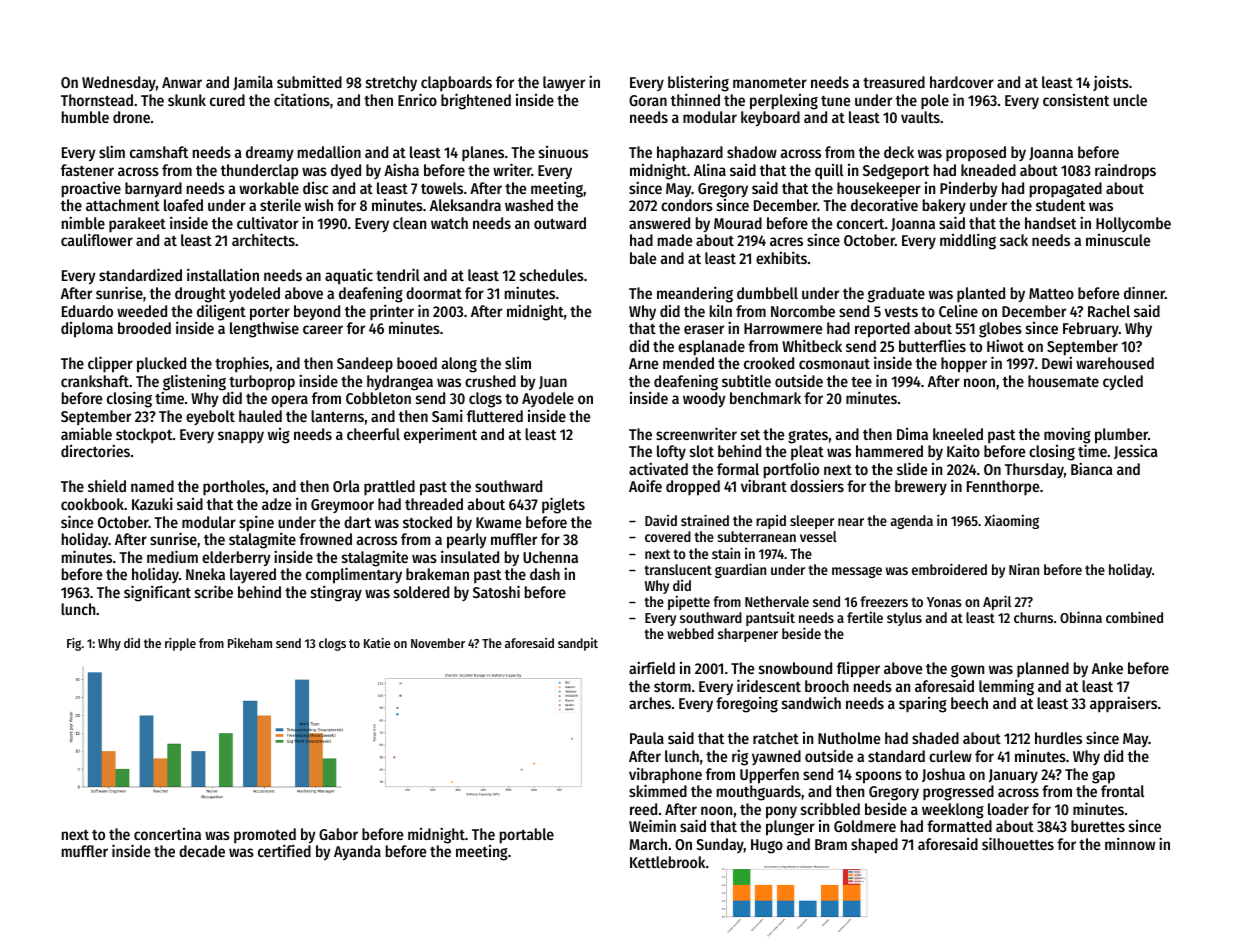  I want to click on brakeman, so click(437, 574).
